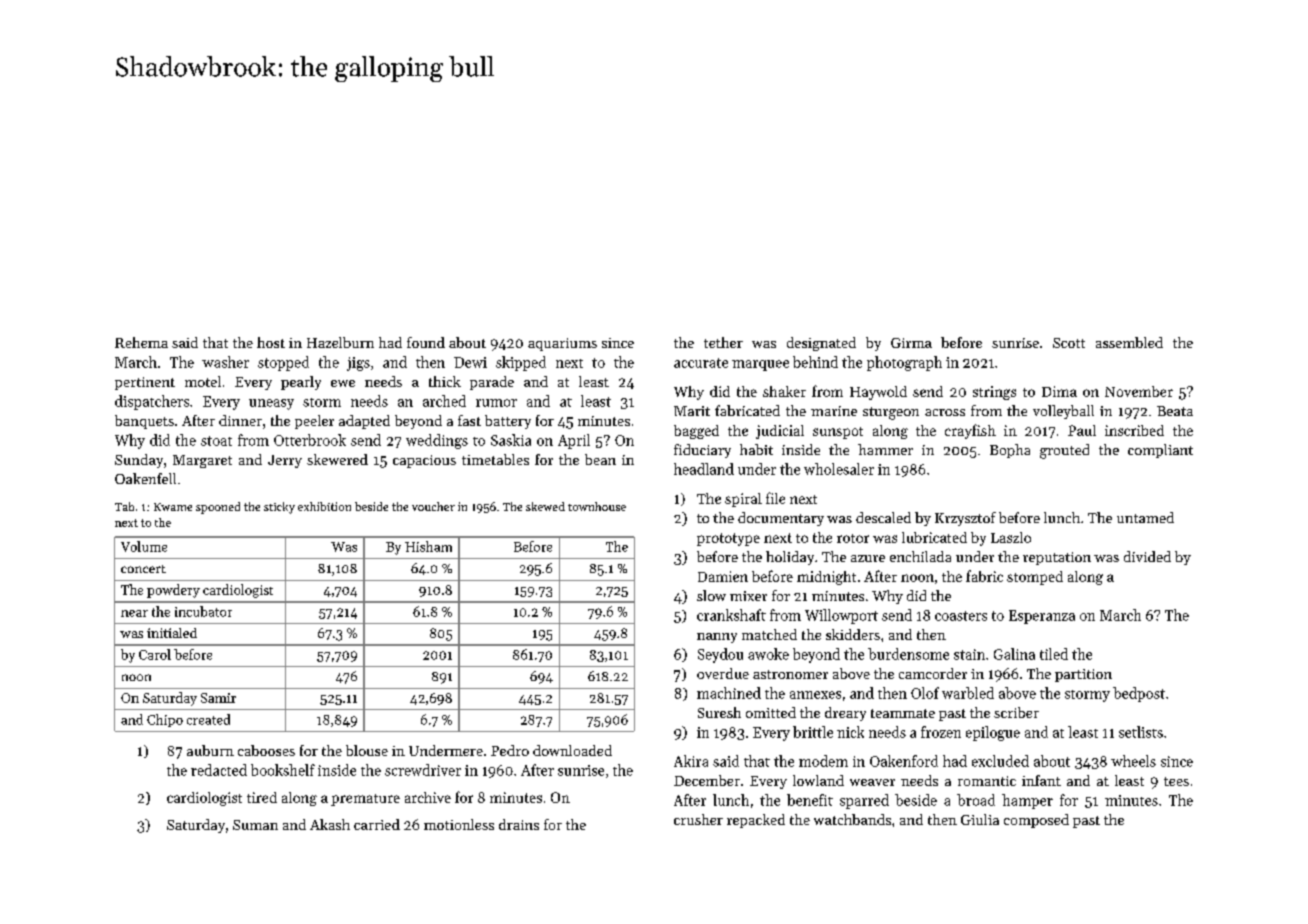 This page has width=1308, height=924. I want to click on habit, so click(756, 449).
